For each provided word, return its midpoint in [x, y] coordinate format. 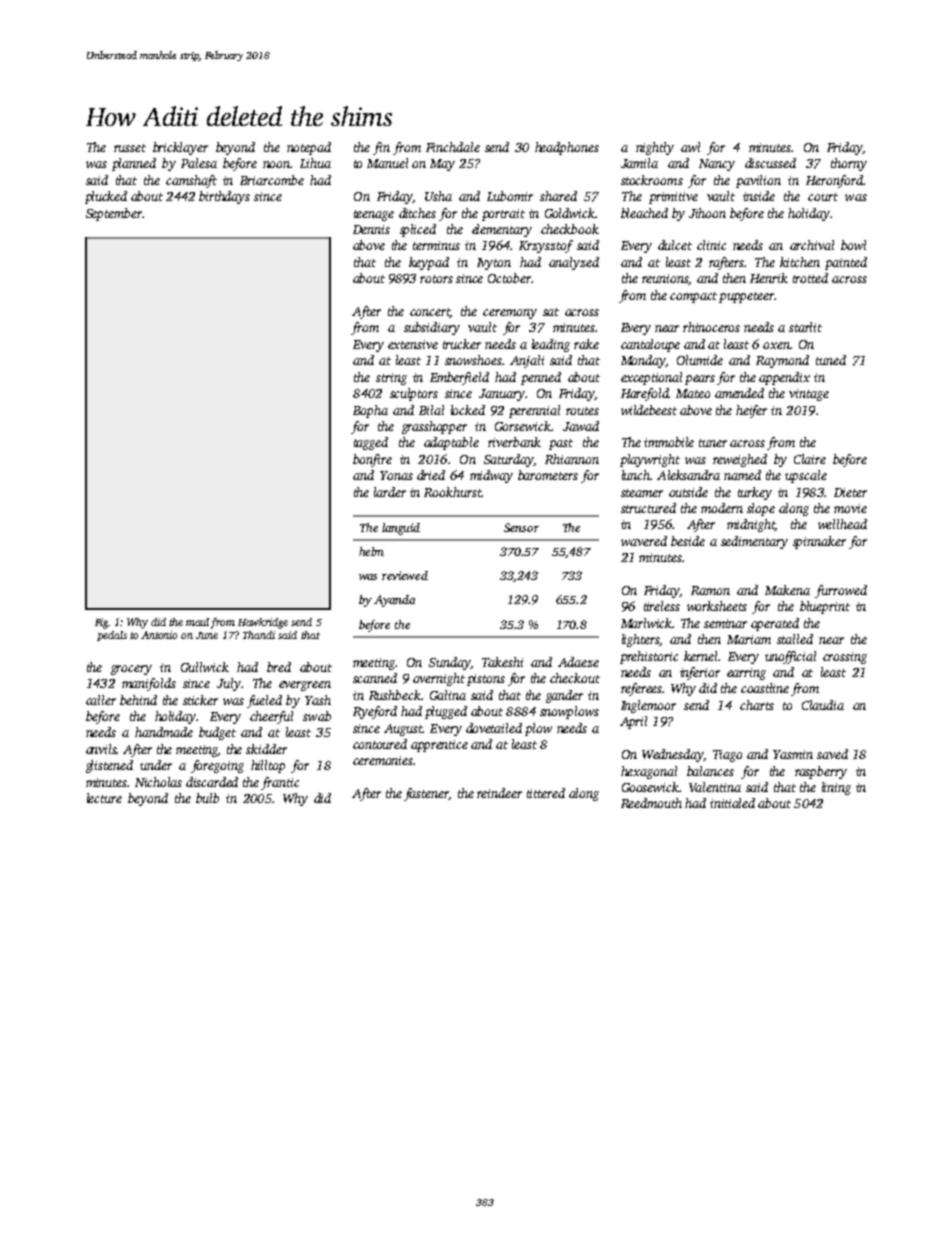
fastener [426, 794]
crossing [845, 658]
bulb [207, 798]
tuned [831, 360]
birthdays [224, 197]
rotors [436, 279]
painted [846, 263]
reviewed [405, 575]
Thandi [259, 635]
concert [430, 313]
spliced [418, 230]
